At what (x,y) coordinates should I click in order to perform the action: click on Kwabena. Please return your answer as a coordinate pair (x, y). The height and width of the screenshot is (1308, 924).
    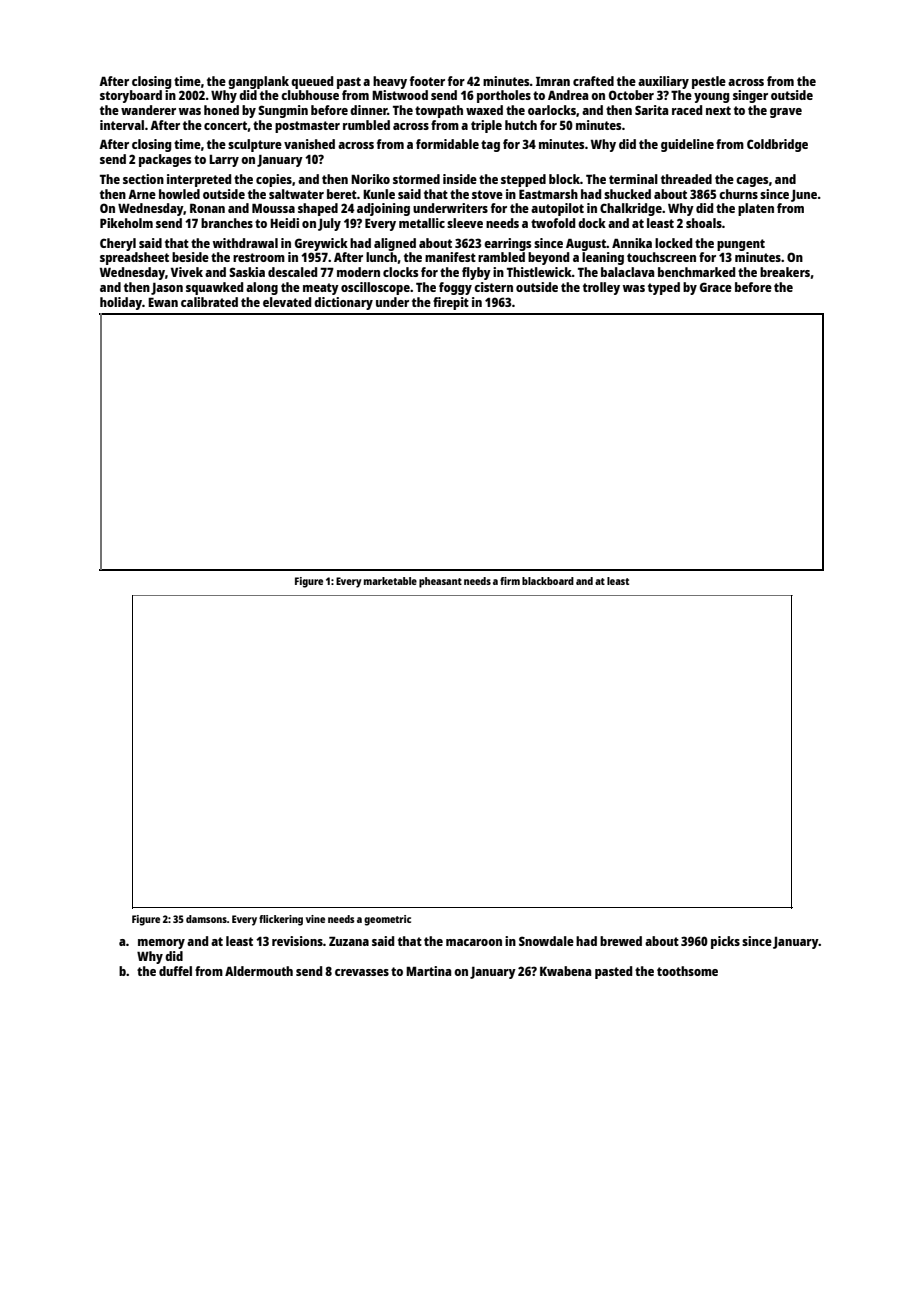
    Looking at the image, I should click on (565, 971).
